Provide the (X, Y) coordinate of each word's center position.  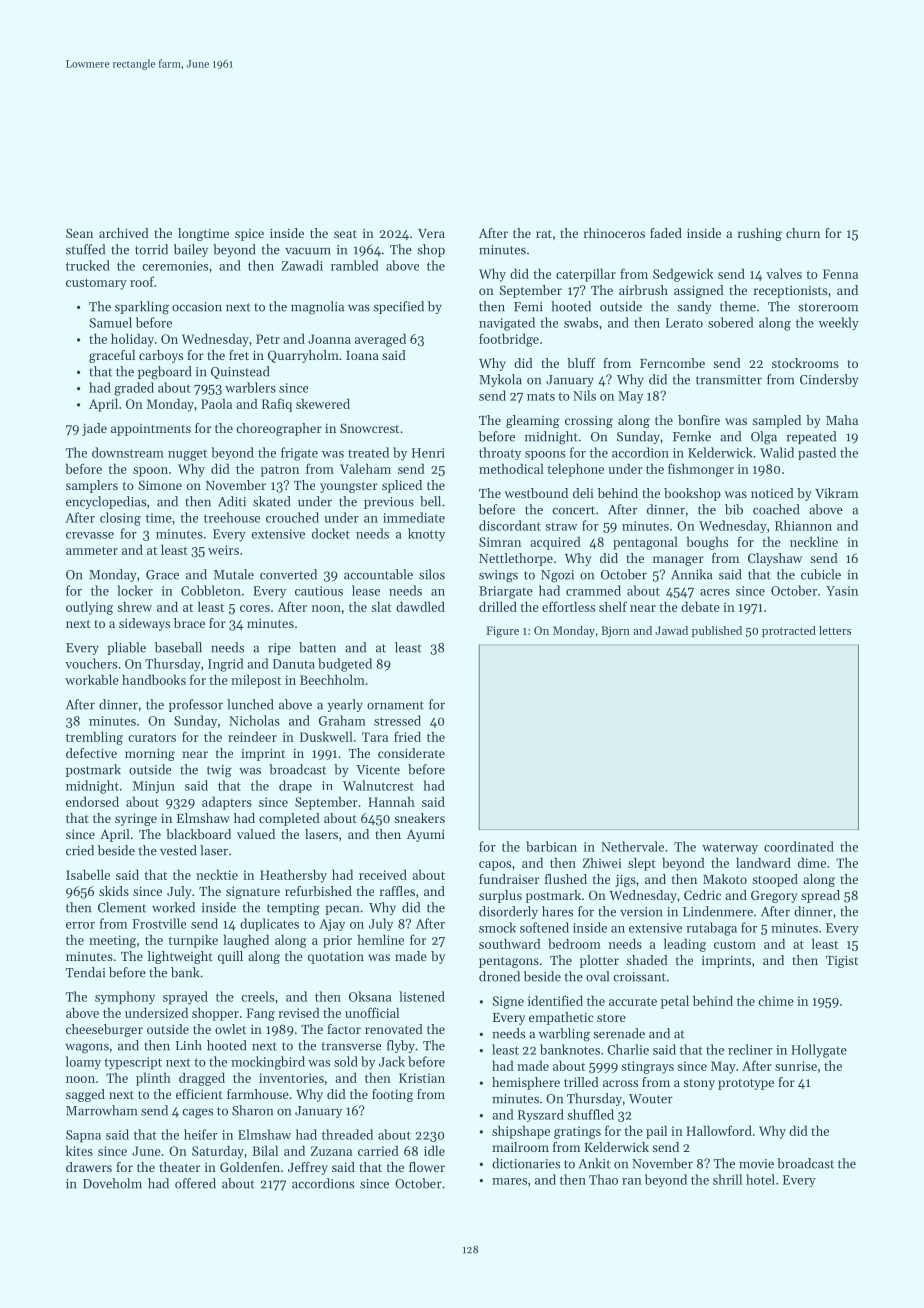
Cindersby (829, 380)
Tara (375, 737)
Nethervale (632, 846)
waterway (730, 848)
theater (179, 1167)
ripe (279, 649)
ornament (395, 705)
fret (239, 355)
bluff (581, 363)
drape (295, 786)
